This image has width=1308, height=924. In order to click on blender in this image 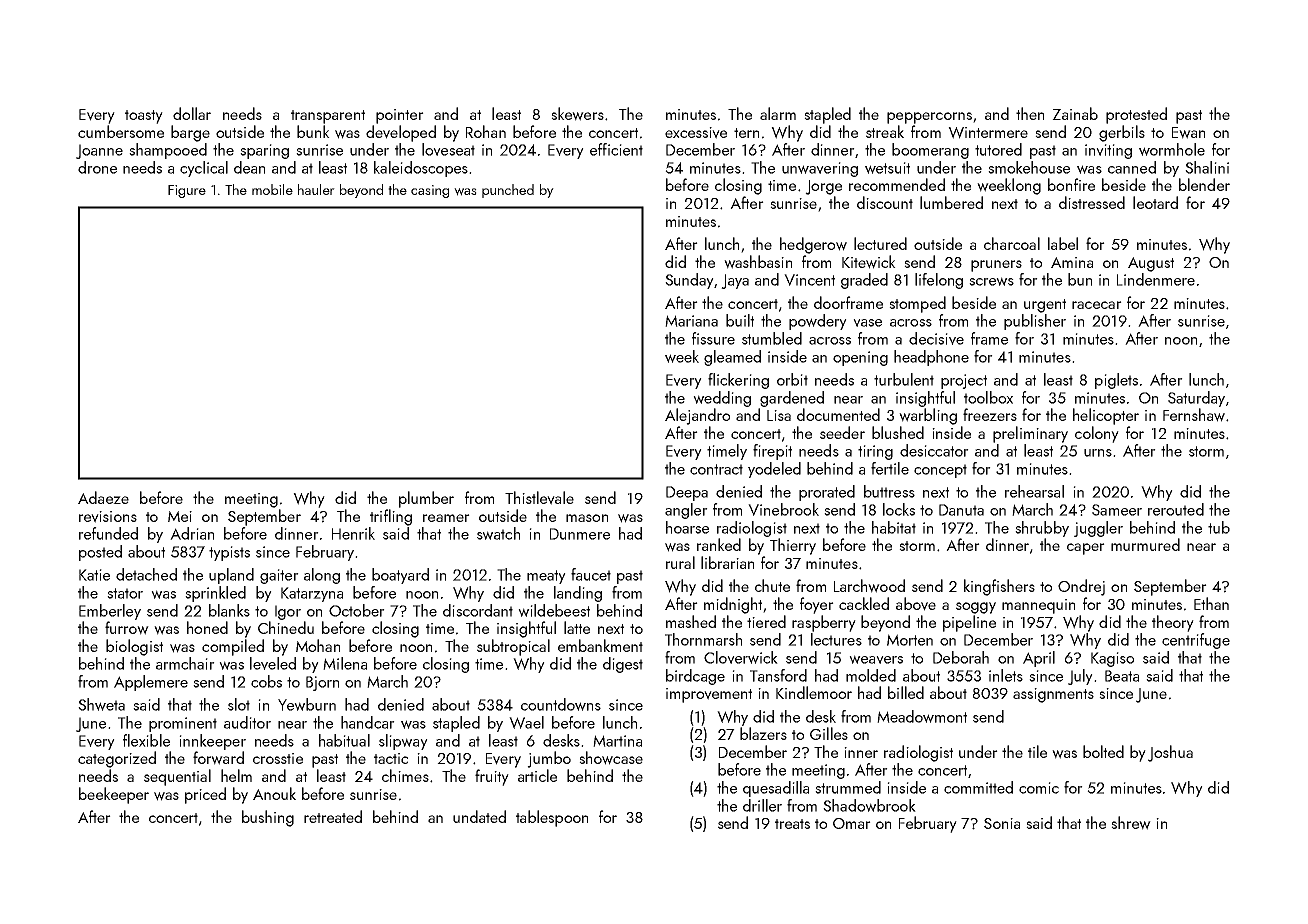, I will do `click(1204, 184)`.
